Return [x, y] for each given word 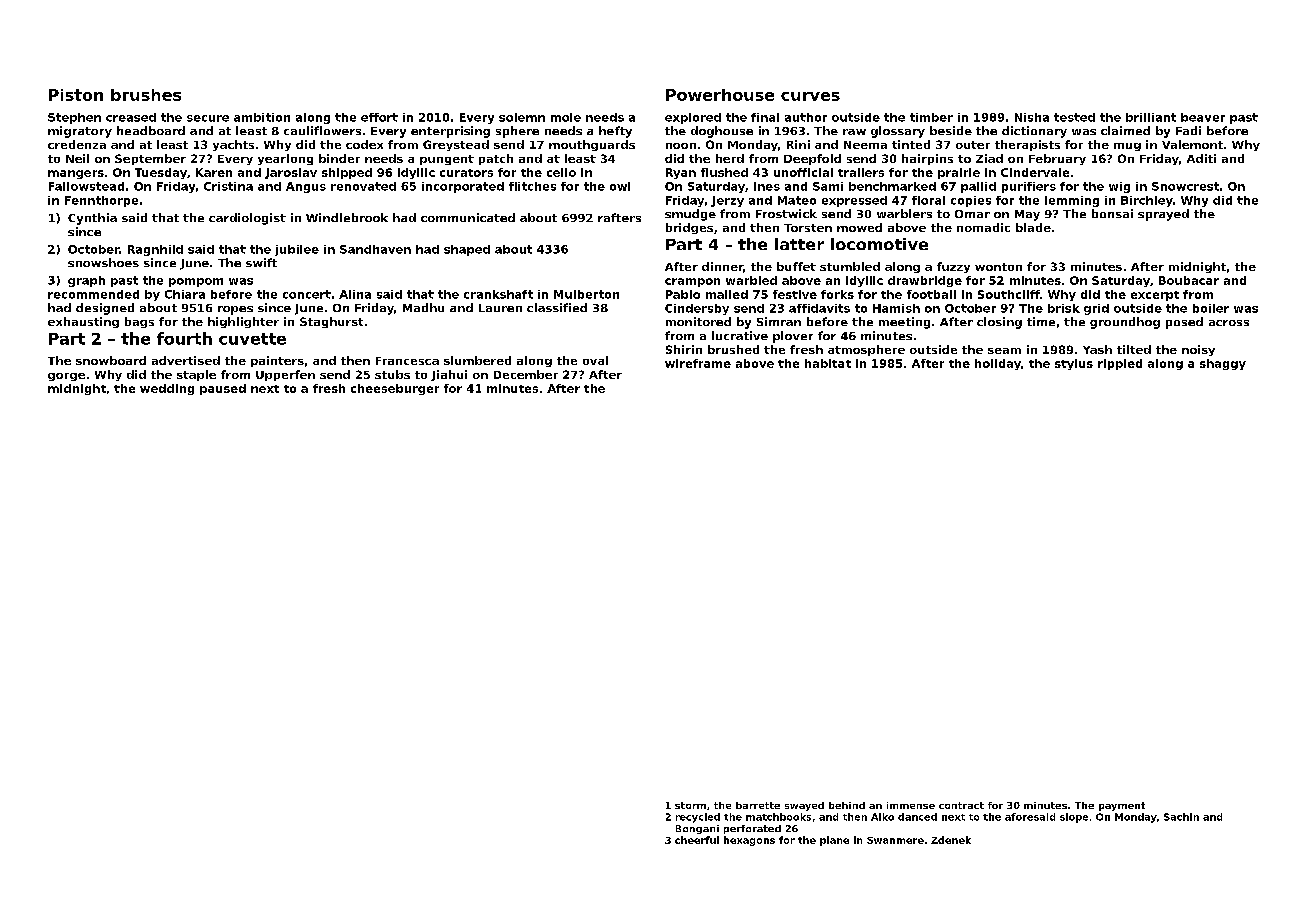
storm [690, 805]
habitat [828, 363]
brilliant [1151, 117]
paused [223, 389]
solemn [522, 117]
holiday [998, 364]
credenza [77, 144]
